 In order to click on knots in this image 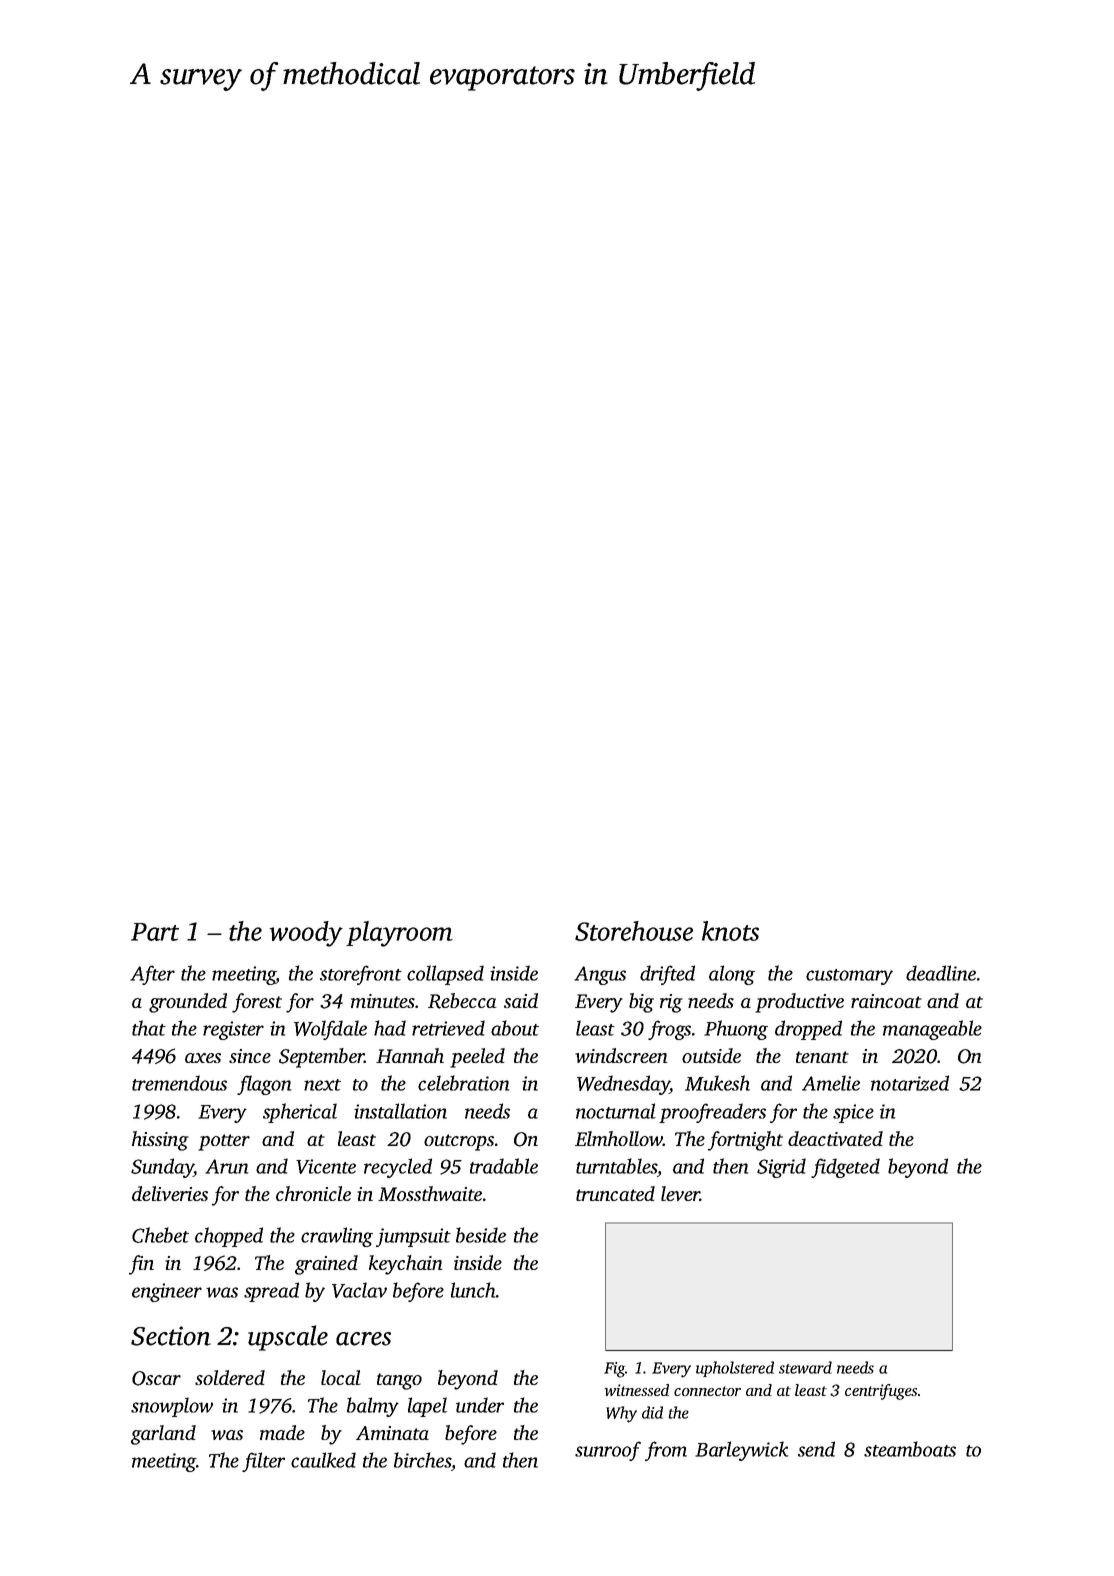, I will do `click(730, 931)`.
